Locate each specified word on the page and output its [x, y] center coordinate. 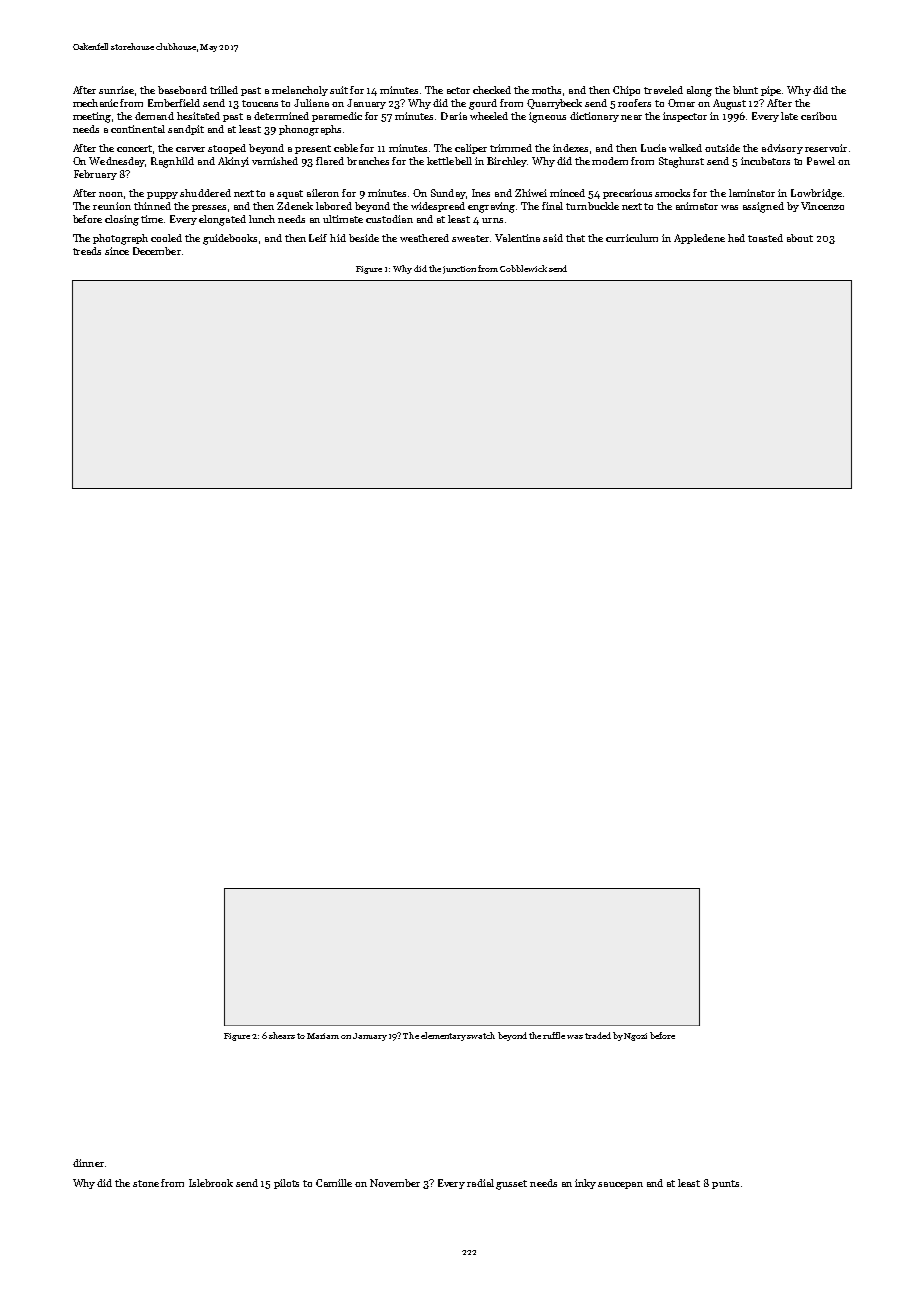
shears [282, 1035]
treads [87, 251]
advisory [782, 149]
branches [368, 161]
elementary [443, 1036]
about [800, 238]
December [157, 251]
